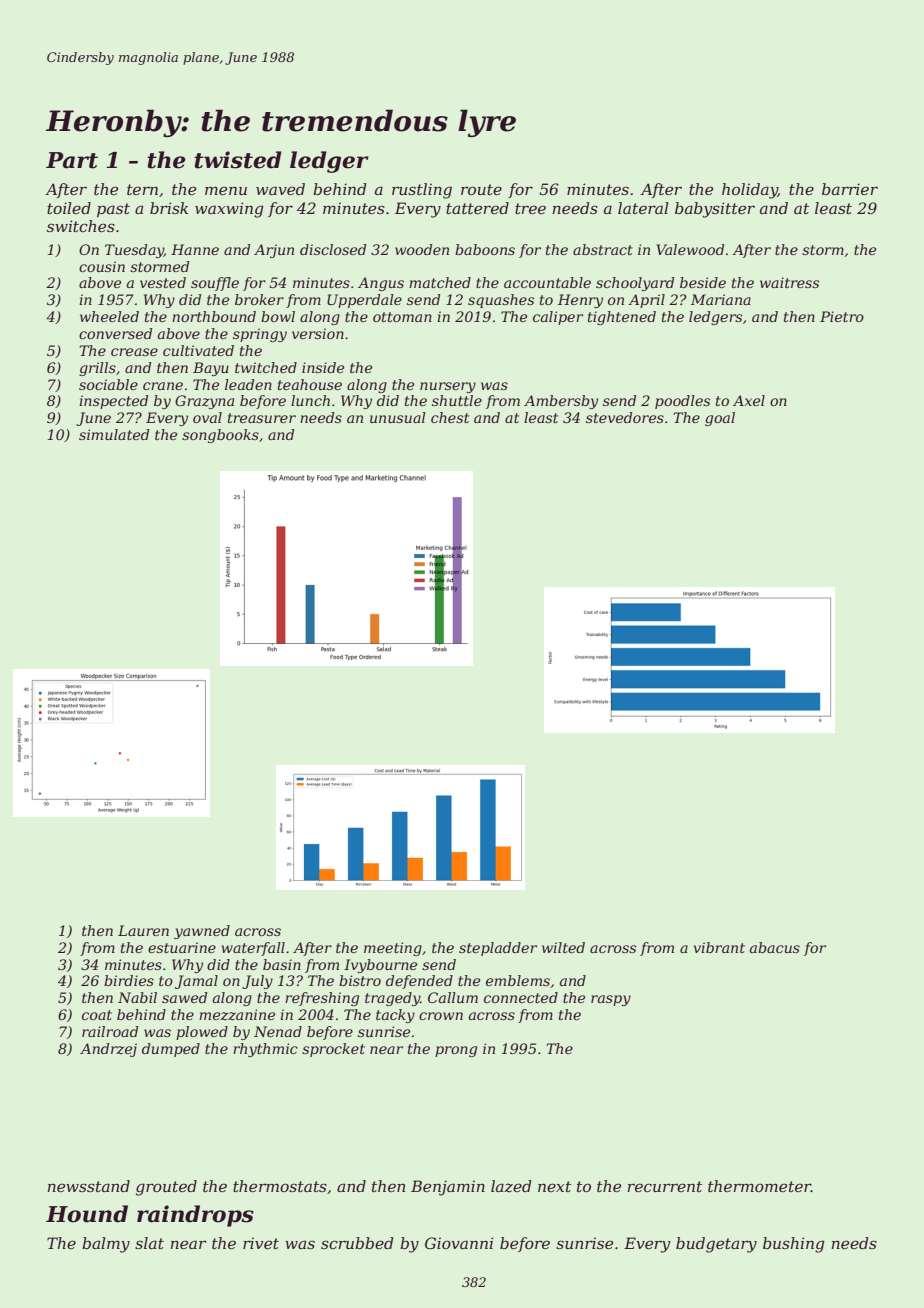  I want to click on emblems, so click(518, 980).
